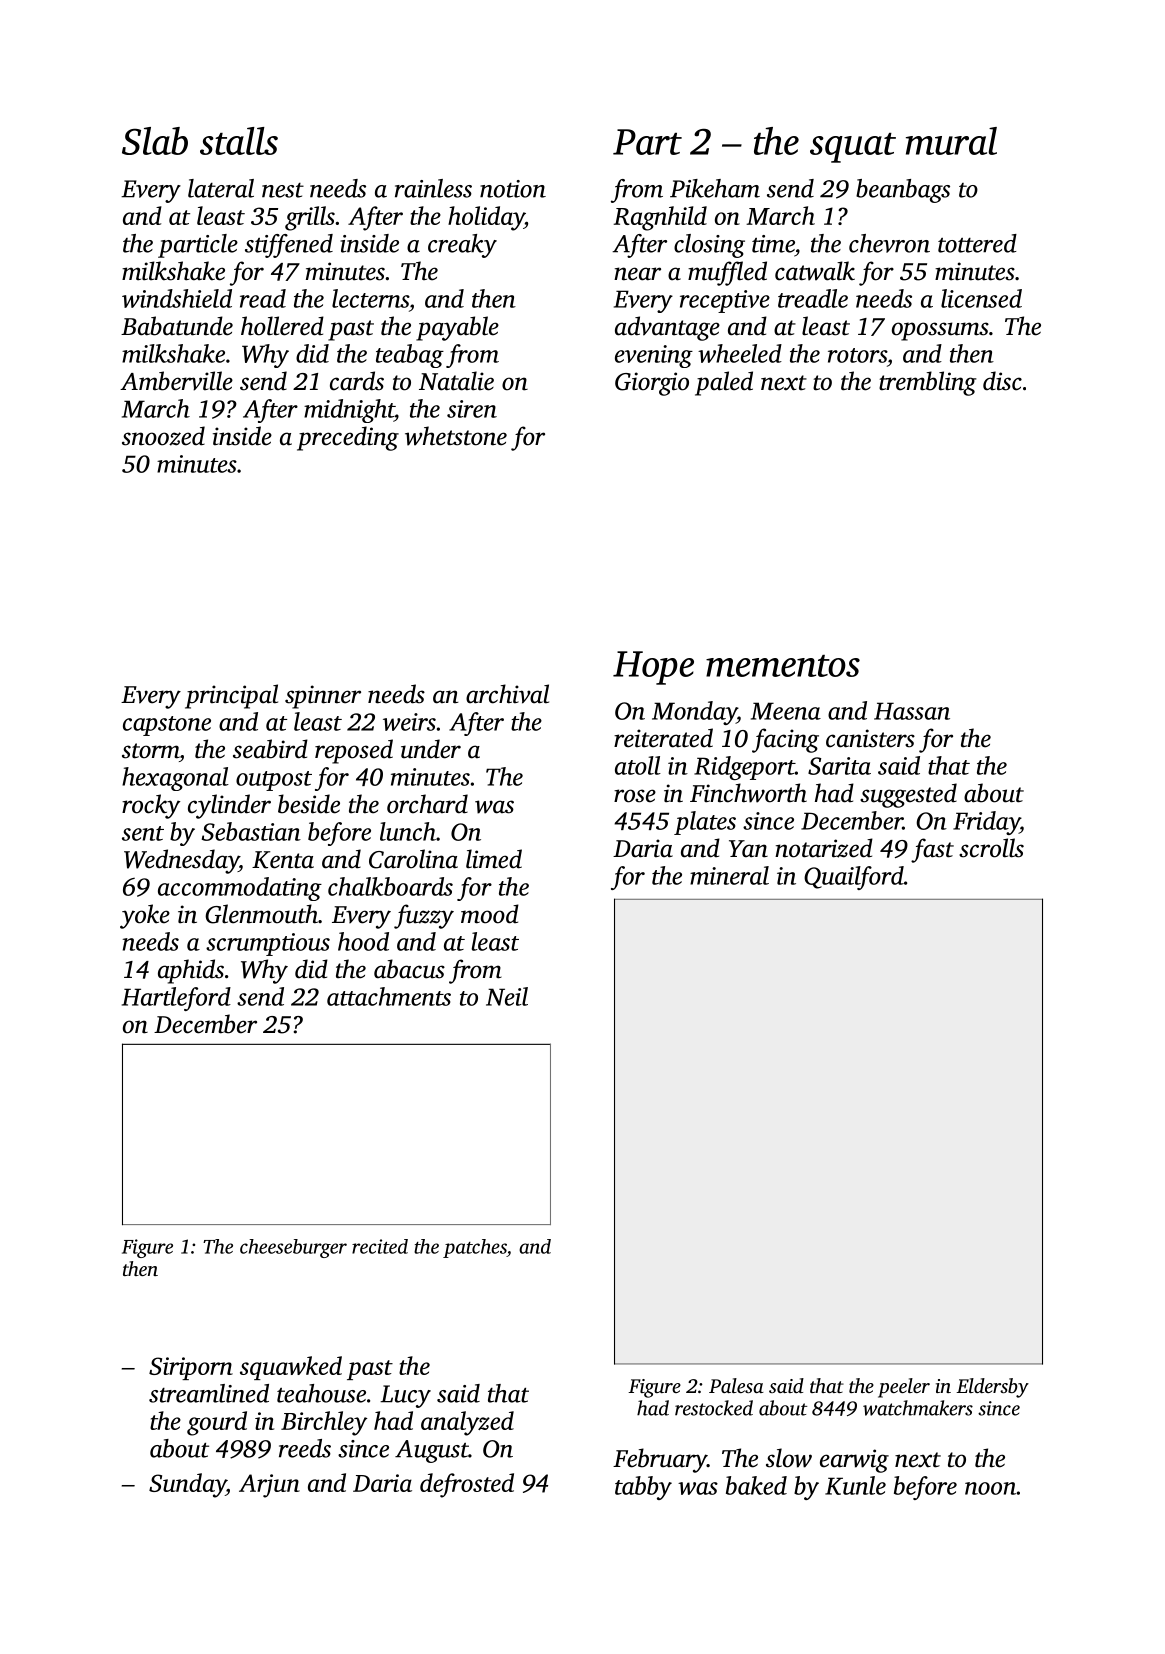  What do you see at coordinates (870, 738) in the screenshot?
I see `canisters` at bounding box center [870, 738].
